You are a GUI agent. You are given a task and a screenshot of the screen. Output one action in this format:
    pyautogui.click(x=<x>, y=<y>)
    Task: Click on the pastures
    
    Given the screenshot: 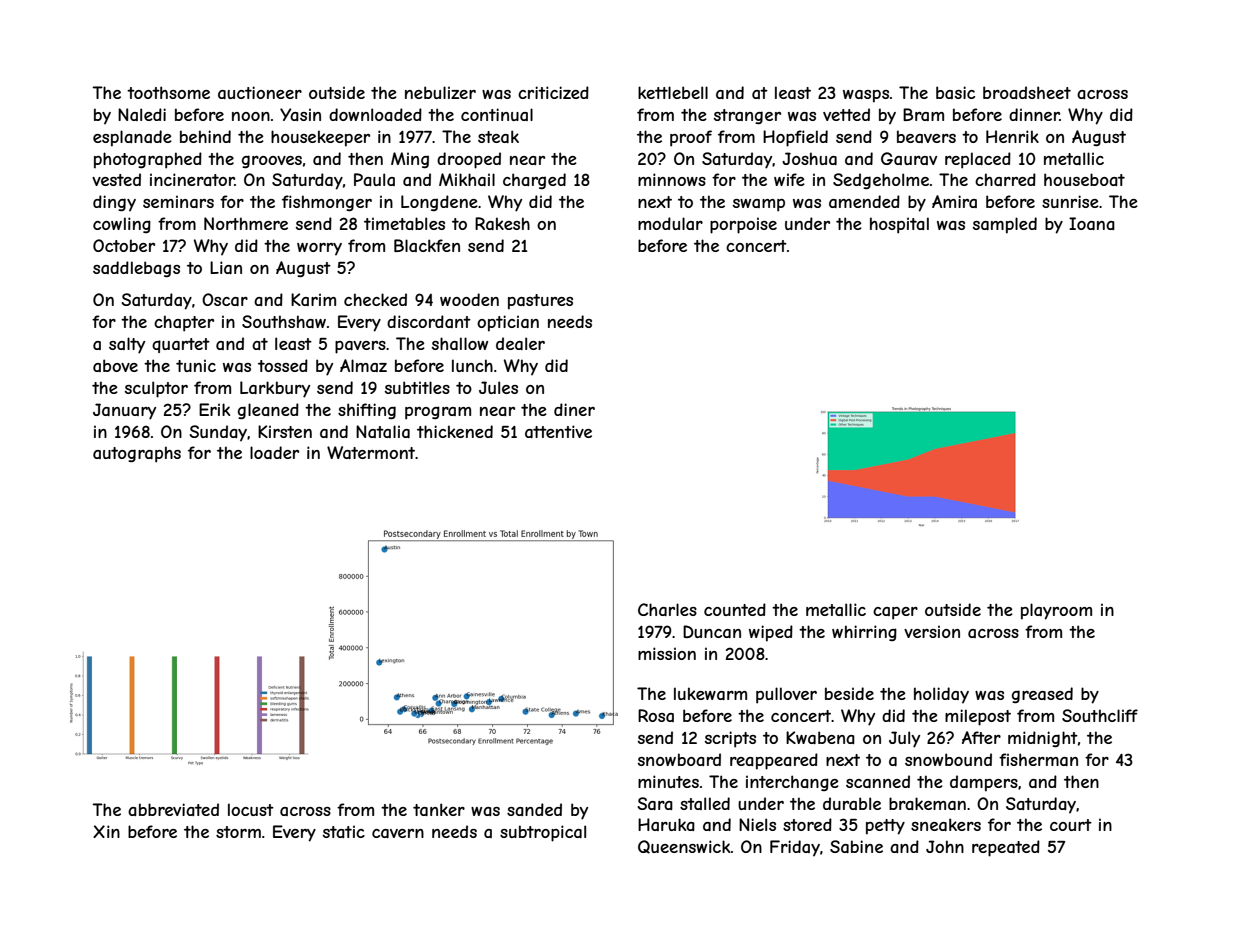 What is the action you would take?
    pyautogui.click(x=540, y=302)
